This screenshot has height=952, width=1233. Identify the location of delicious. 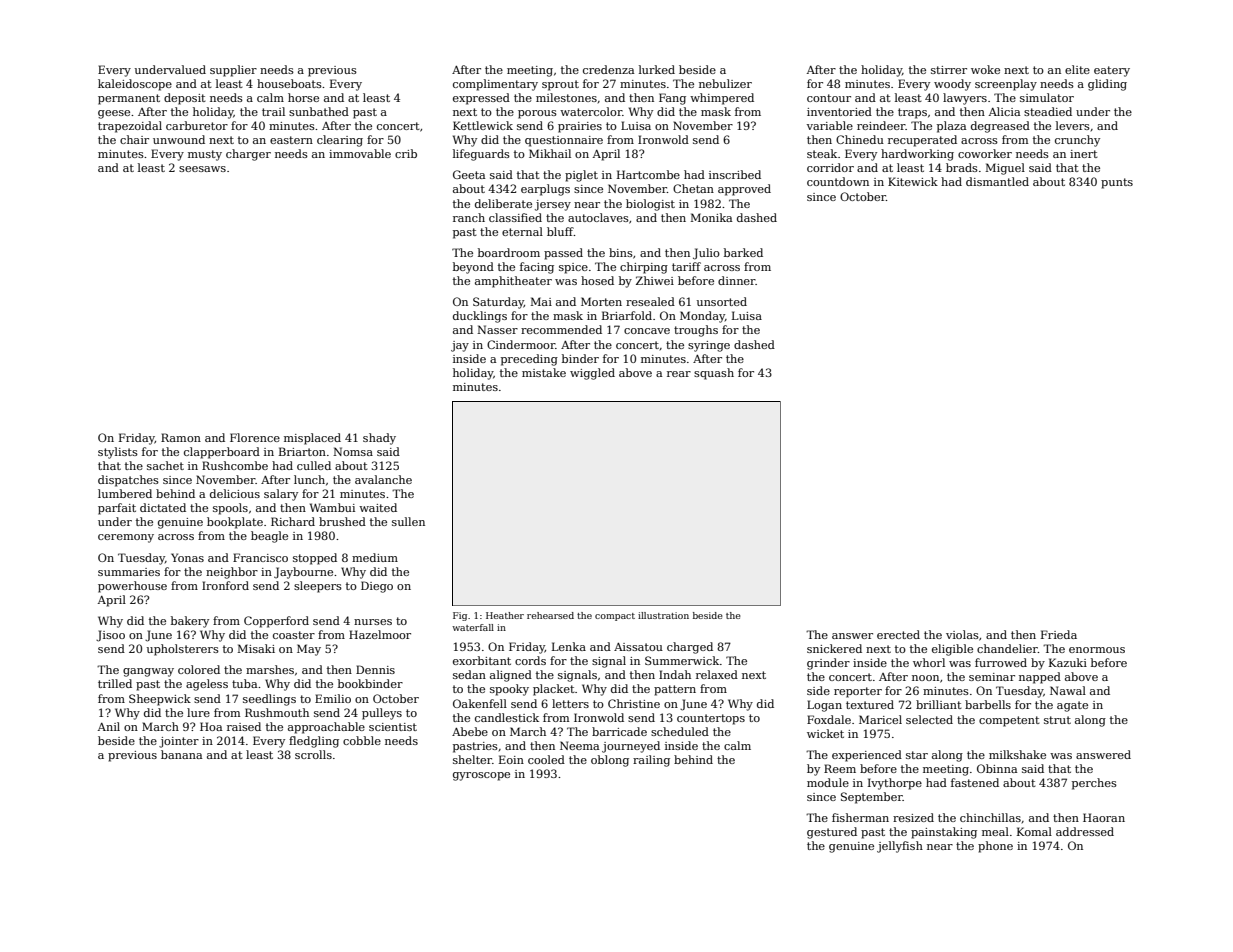
(235, 493).
